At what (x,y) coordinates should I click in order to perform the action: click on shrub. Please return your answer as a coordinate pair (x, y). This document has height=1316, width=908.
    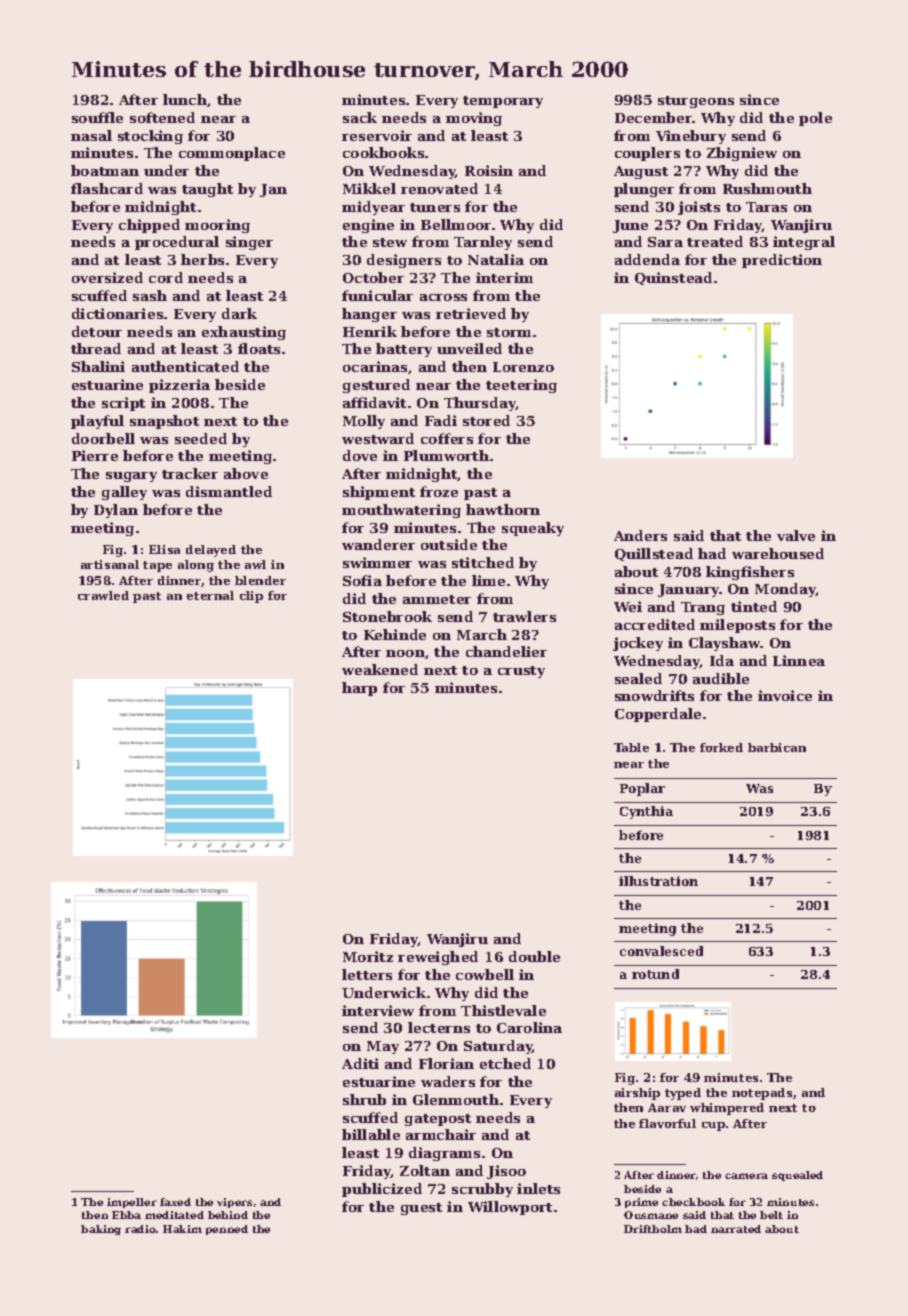
    Looking at the image, I should click on (364, 1099).
